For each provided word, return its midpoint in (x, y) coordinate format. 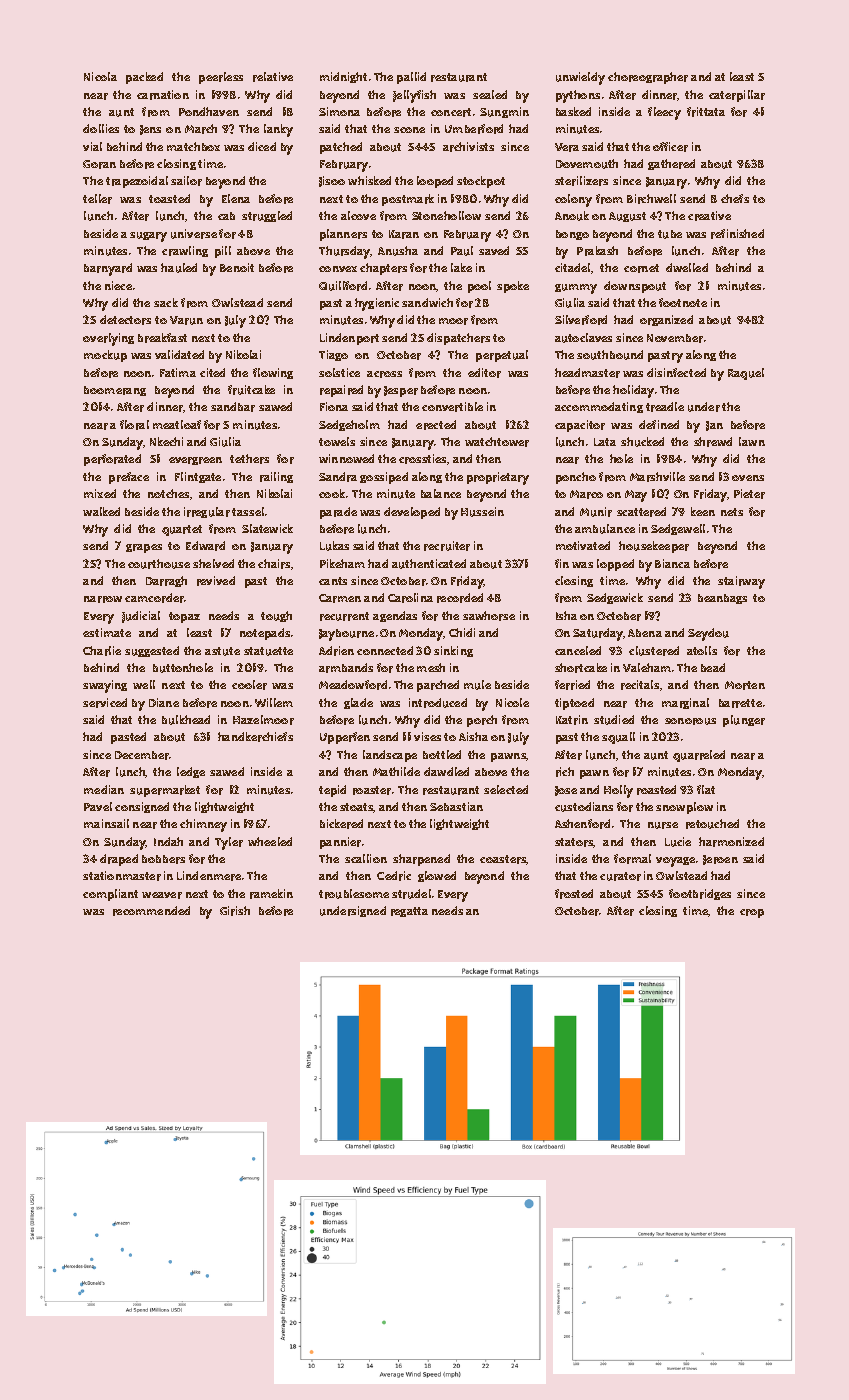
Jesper (401, 391)
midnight (343, 77)
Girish (235, 911)
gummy (576, 289)
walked (101, 511)
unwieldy (580, 78)
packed (144, 78)
